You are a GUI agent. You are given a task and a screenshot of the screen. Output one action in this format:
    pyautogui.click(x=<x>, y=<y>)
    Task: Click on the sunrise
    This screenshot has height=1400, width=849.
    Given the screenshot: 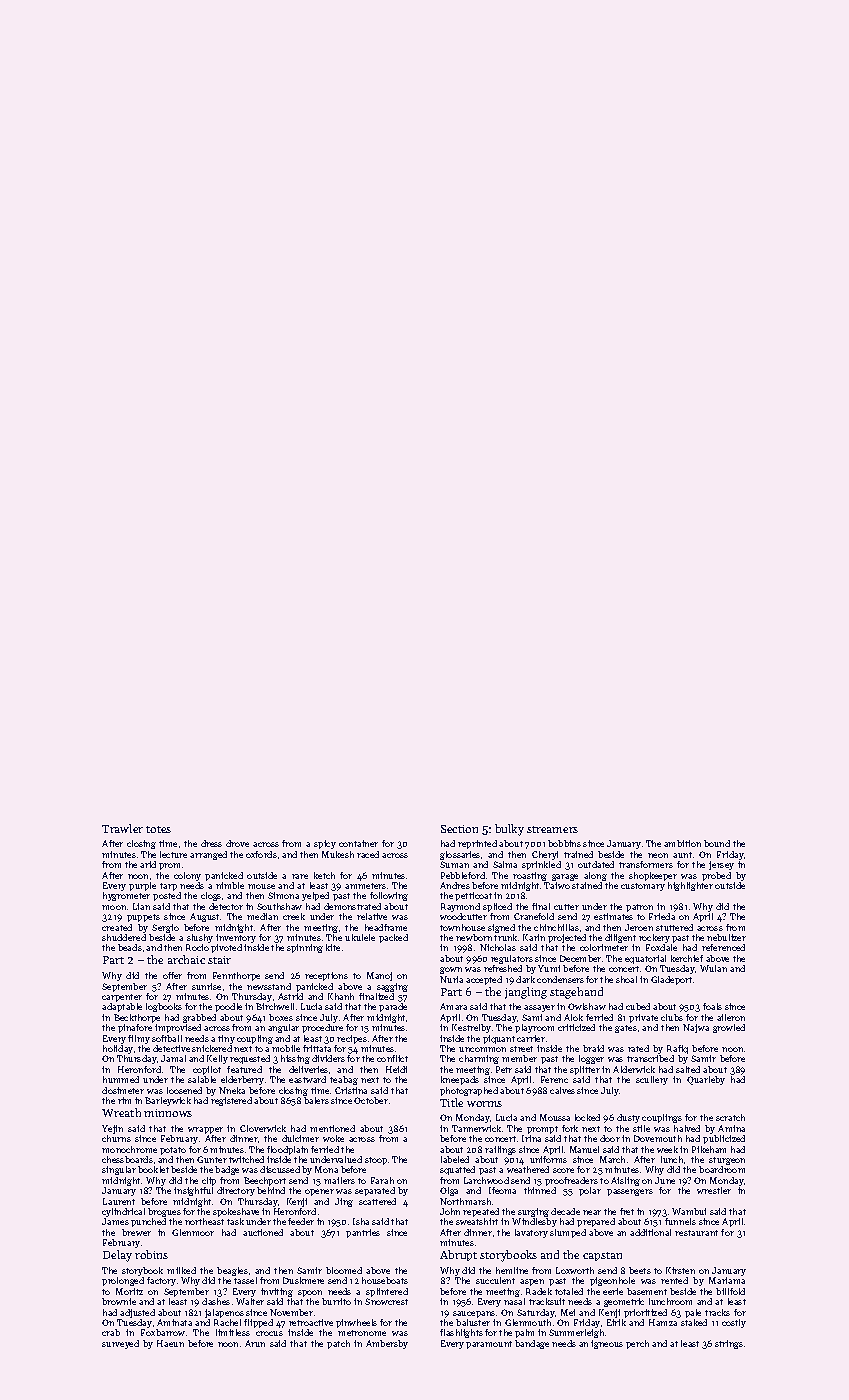 What is the action you would take?
    pyautogui.click(x=206, y=986)
